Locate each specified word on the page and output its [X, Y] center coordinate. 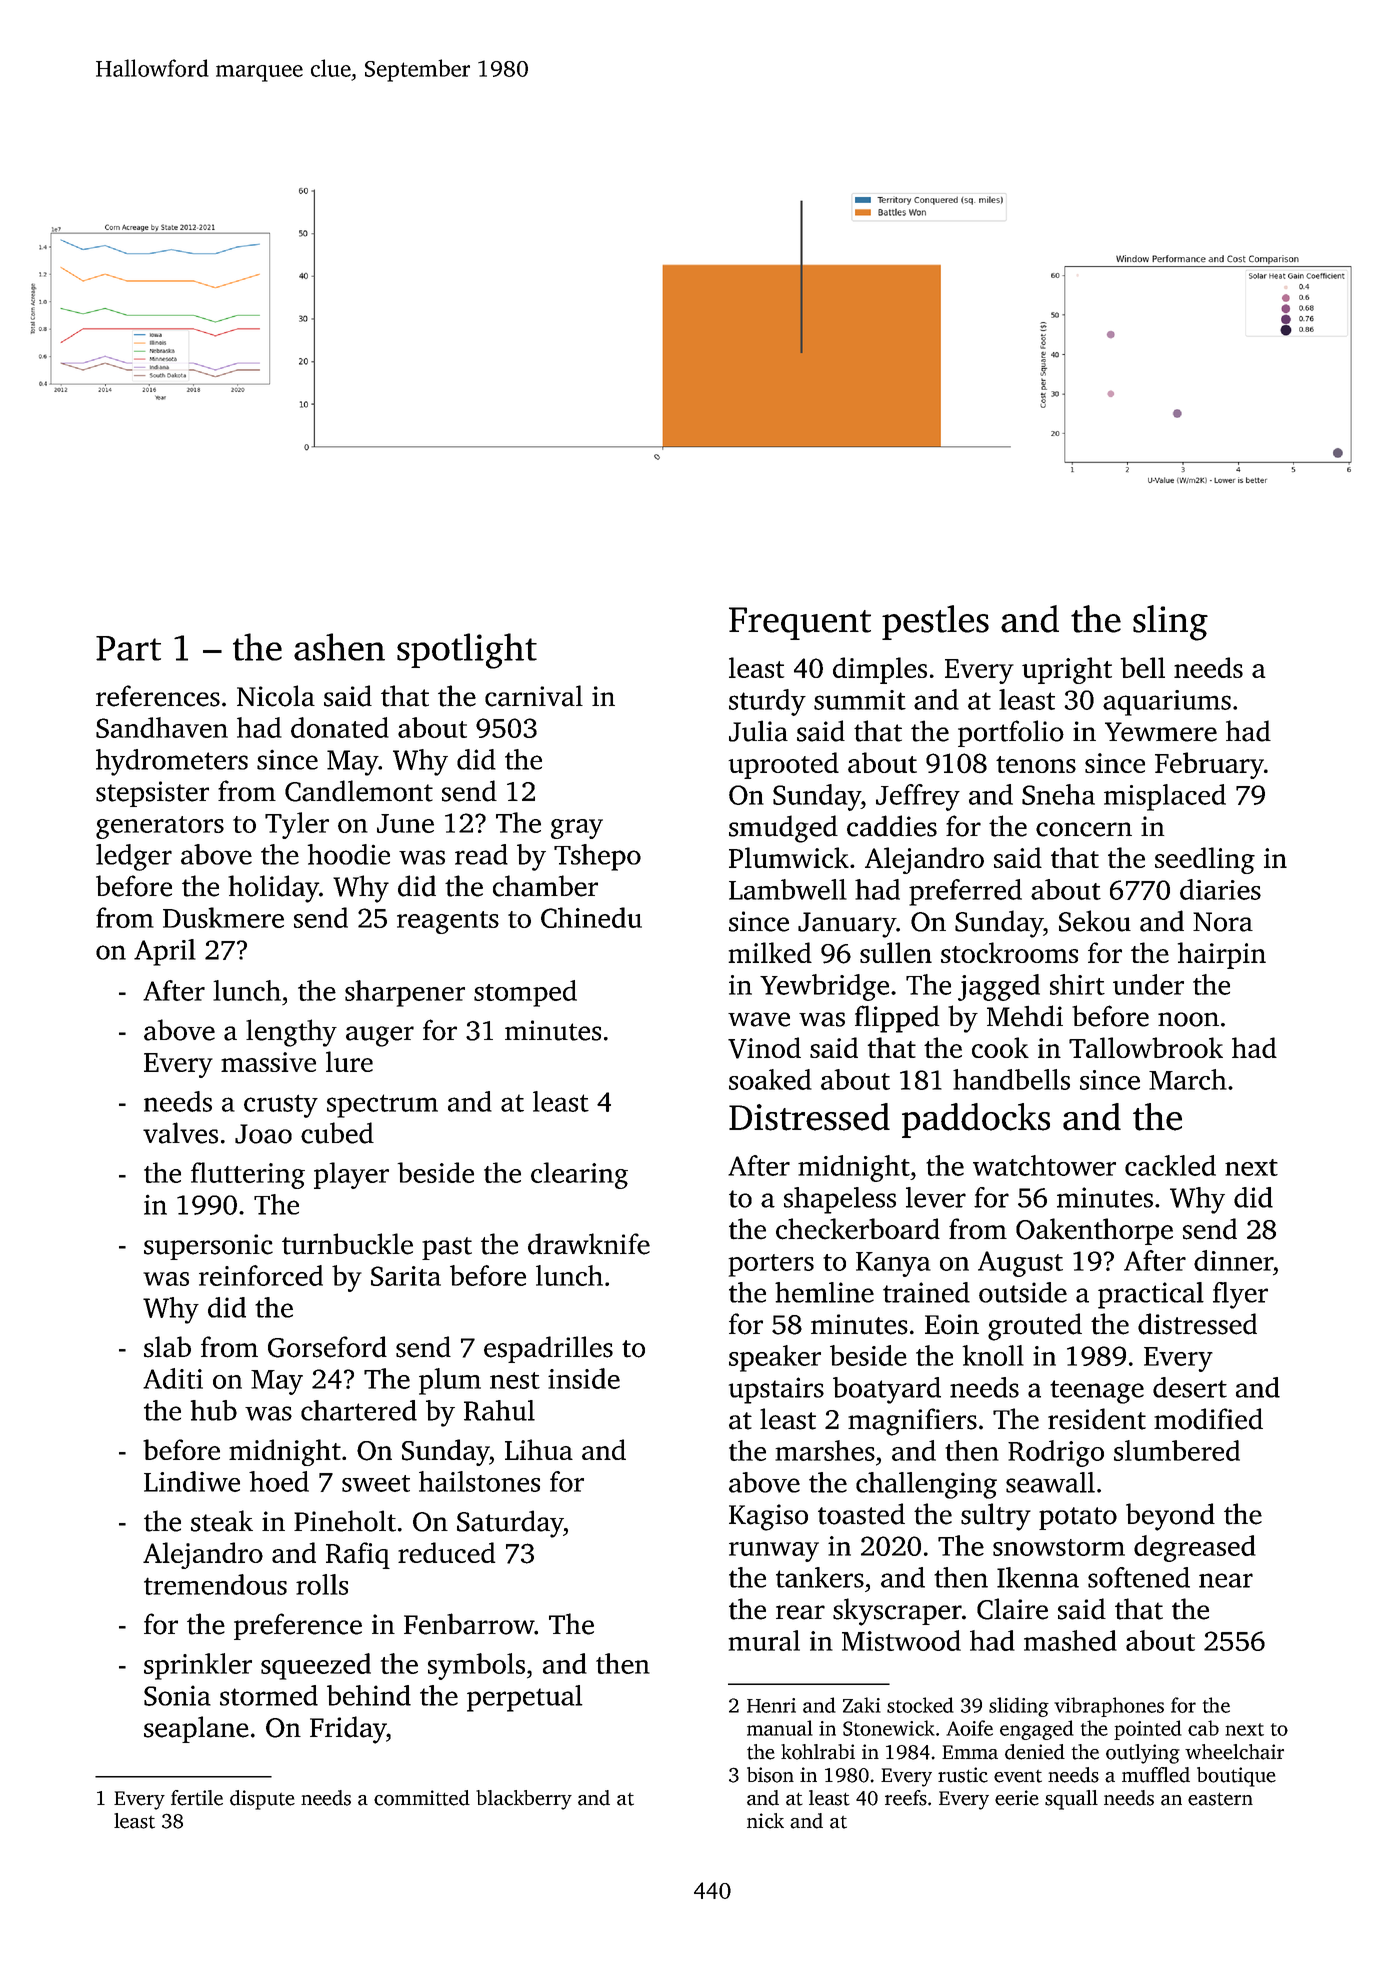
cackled [1170, 1165]
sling [1170, 623]
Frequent [800, 623]
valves [180, 1133]
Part [128, 648]
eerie [1017, 1798]
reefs [906, 1798]
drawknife [589, 1244]
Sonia [177, 1695]
